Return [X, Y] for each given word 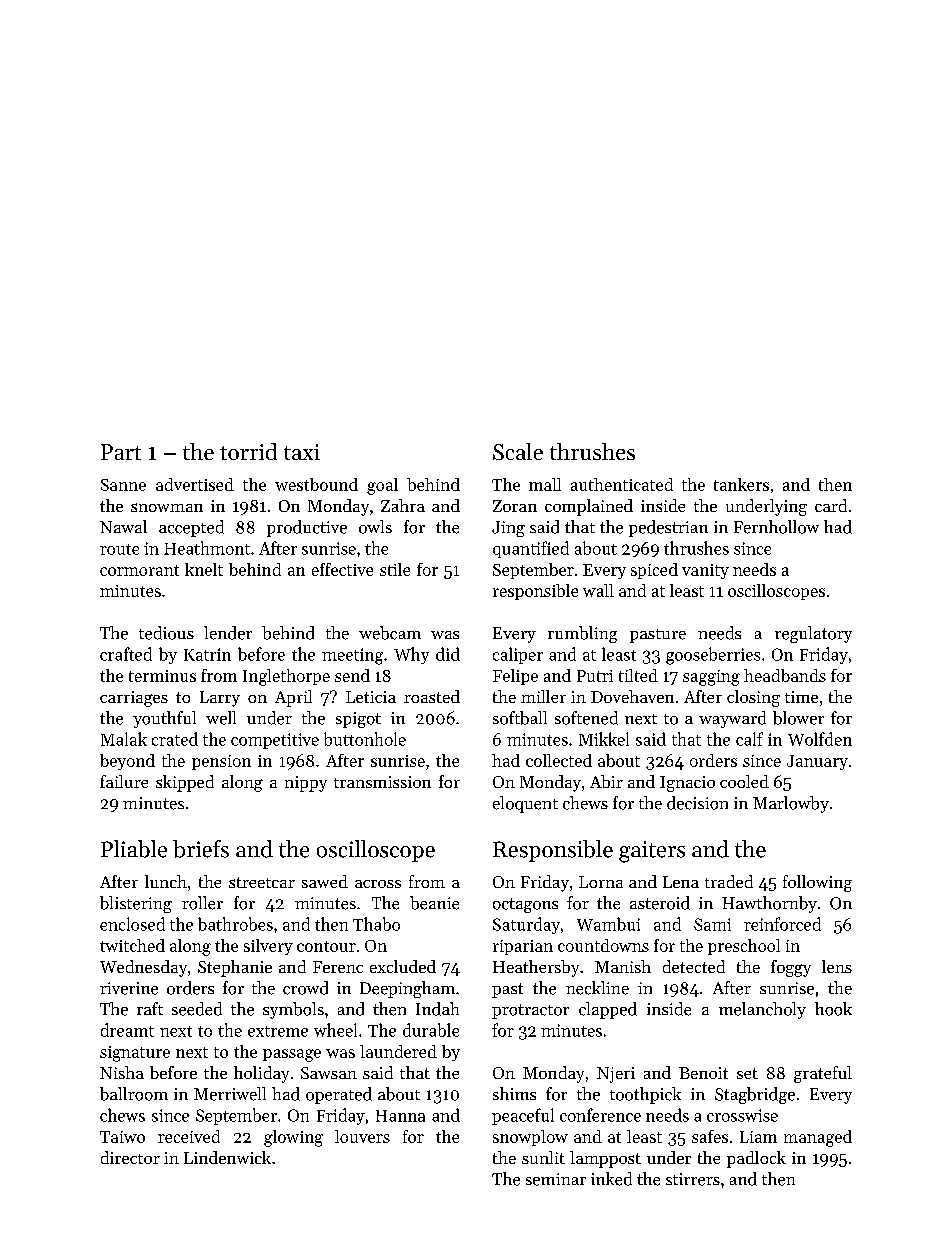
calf [749, 739]
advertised [195, 484]
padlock [756, 1159]
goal [382, 486]
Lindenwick [227, 1157]
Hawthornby [769, 904]
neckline [597, 988]
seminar [556, 1179]
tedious [166, 633]
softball [520, 718]
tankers [741, 484]
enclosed [132, 924]
